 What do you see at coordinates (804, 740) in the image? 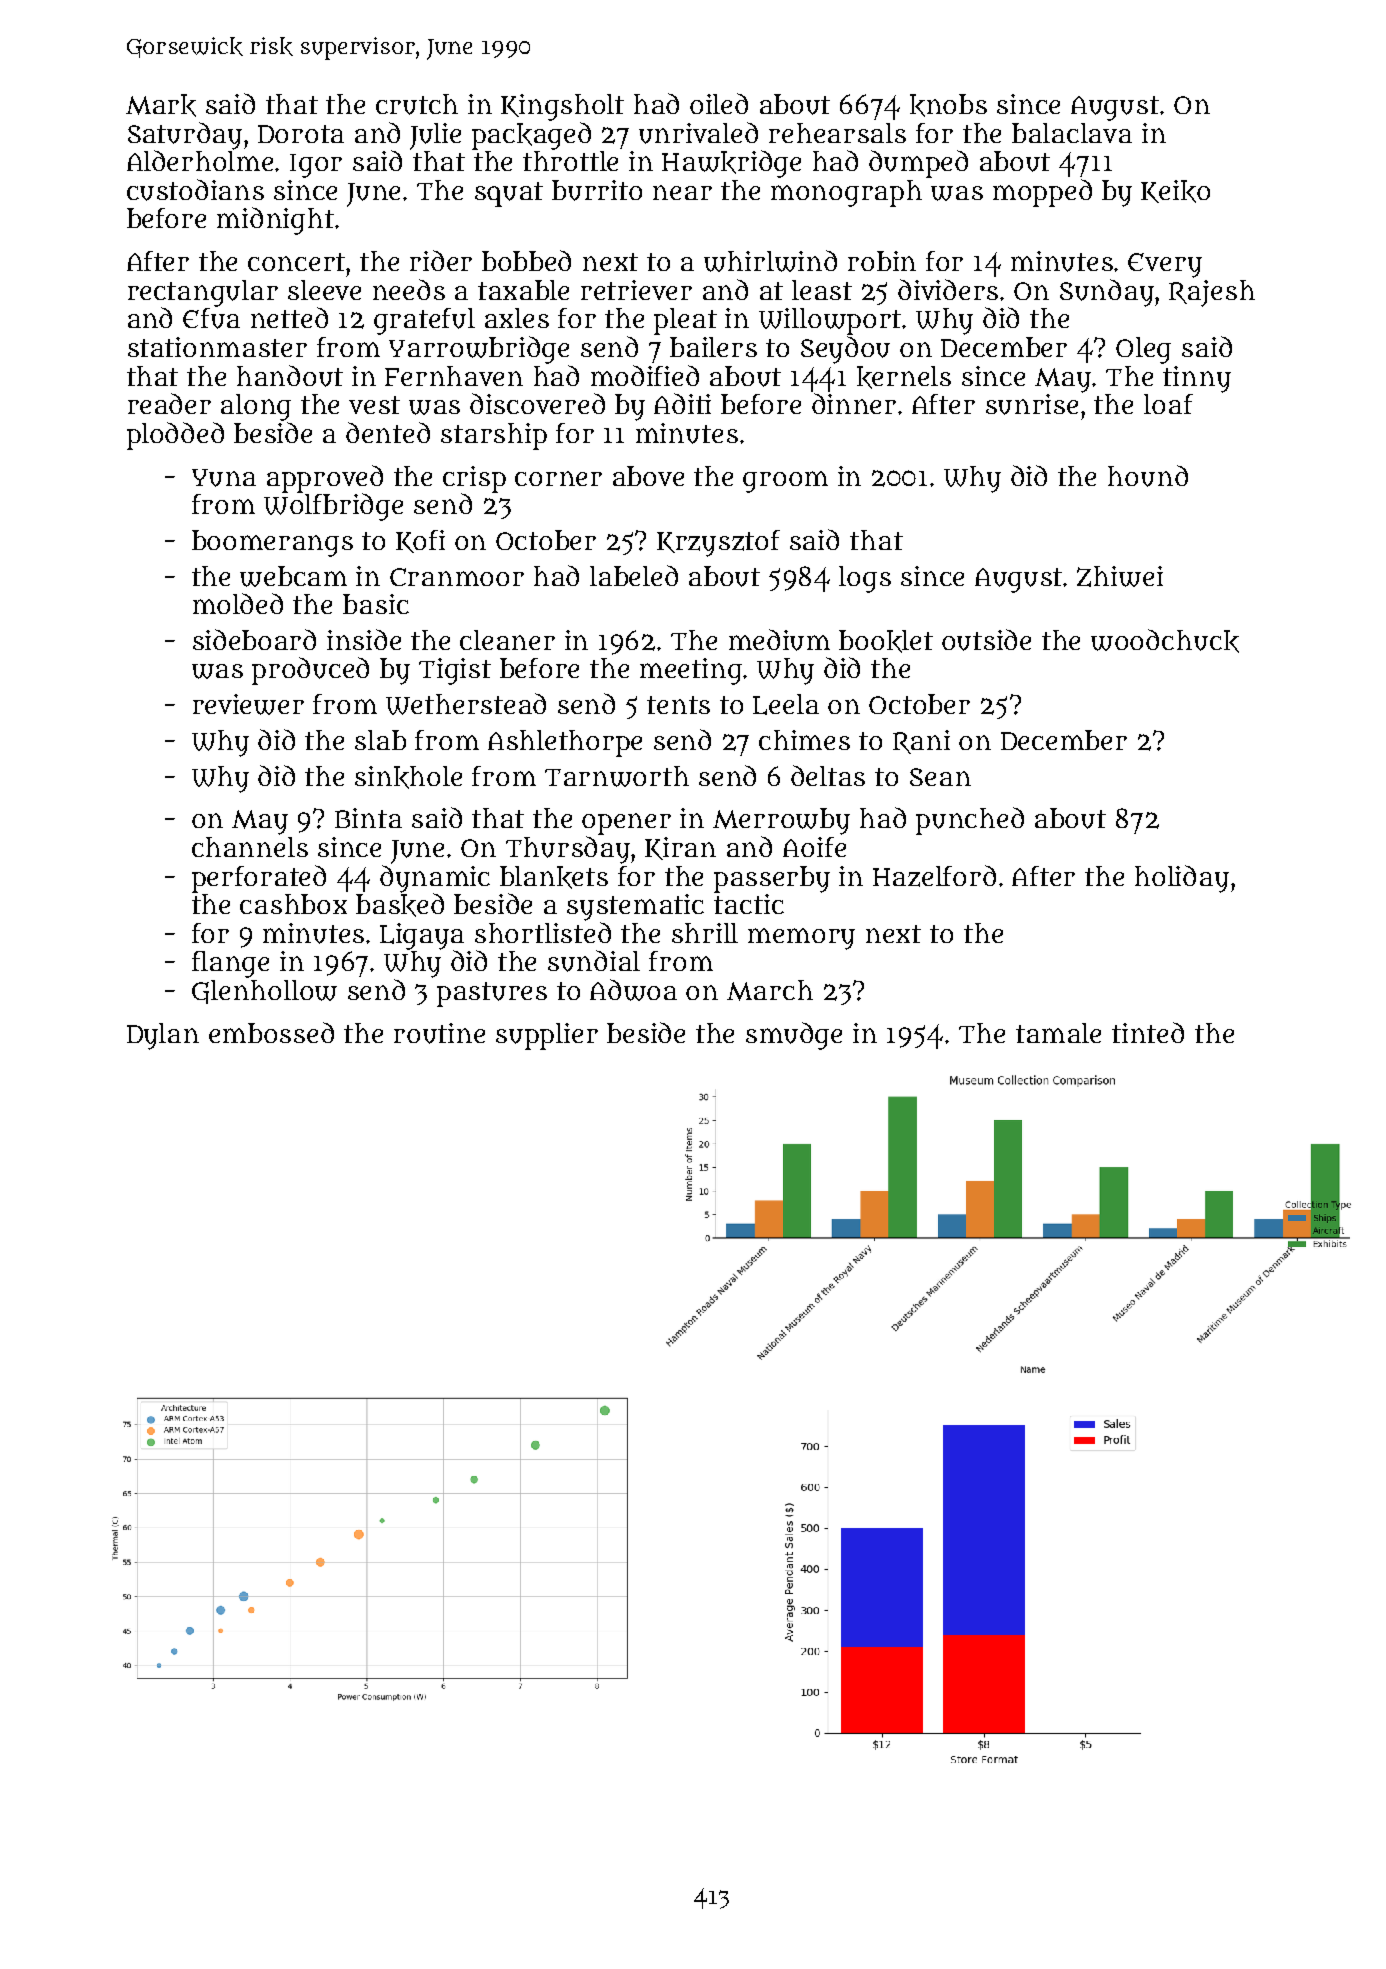
I see `chimes` at bounding box center [804, 740].
